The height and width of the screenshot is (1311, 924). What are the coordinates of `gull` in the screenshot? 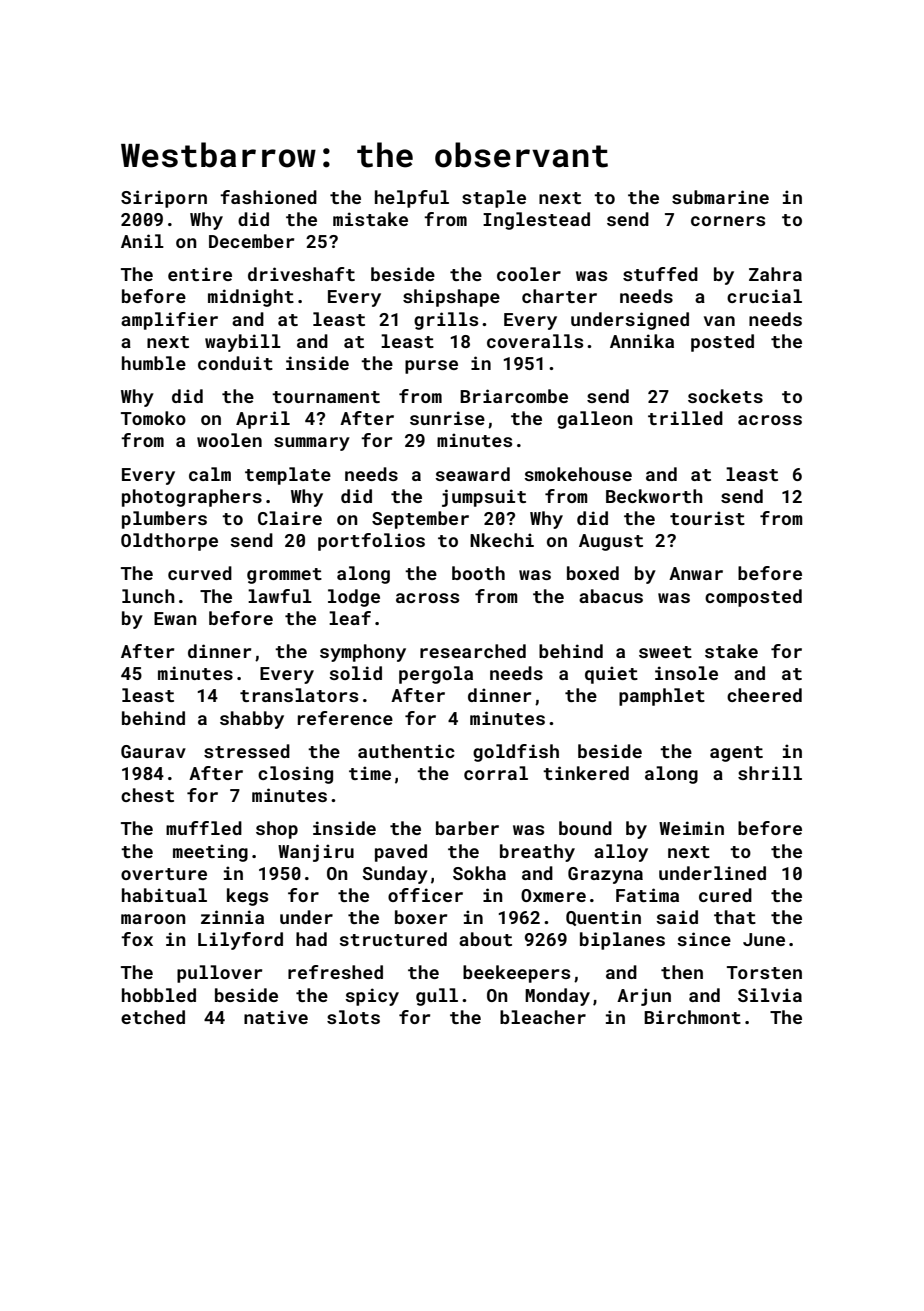 It's located at (437, 997).
